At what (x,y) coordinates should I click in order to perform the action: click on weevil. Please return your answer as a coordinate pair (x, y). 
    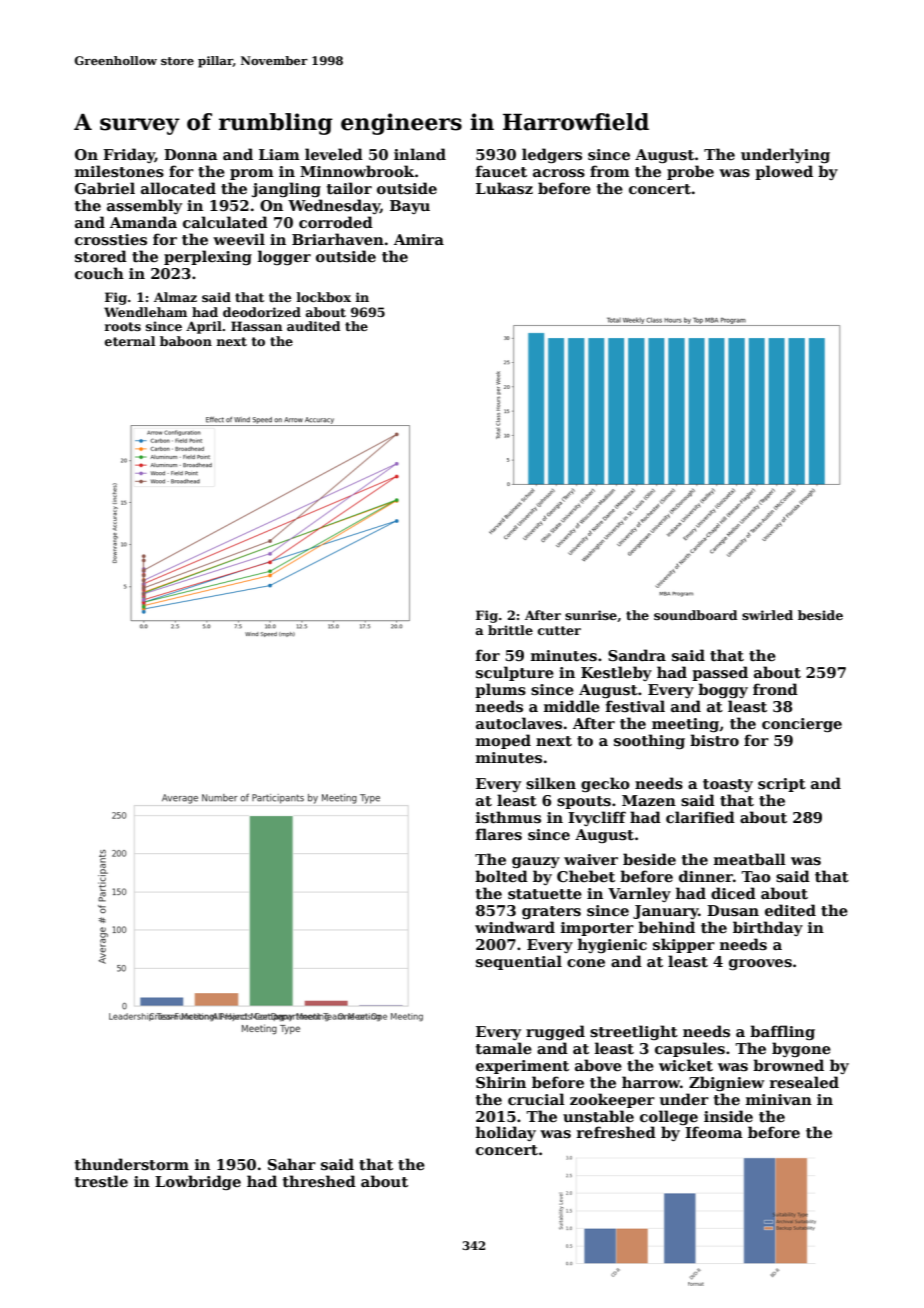
    Looking at the image, I should click on (239, 239).
